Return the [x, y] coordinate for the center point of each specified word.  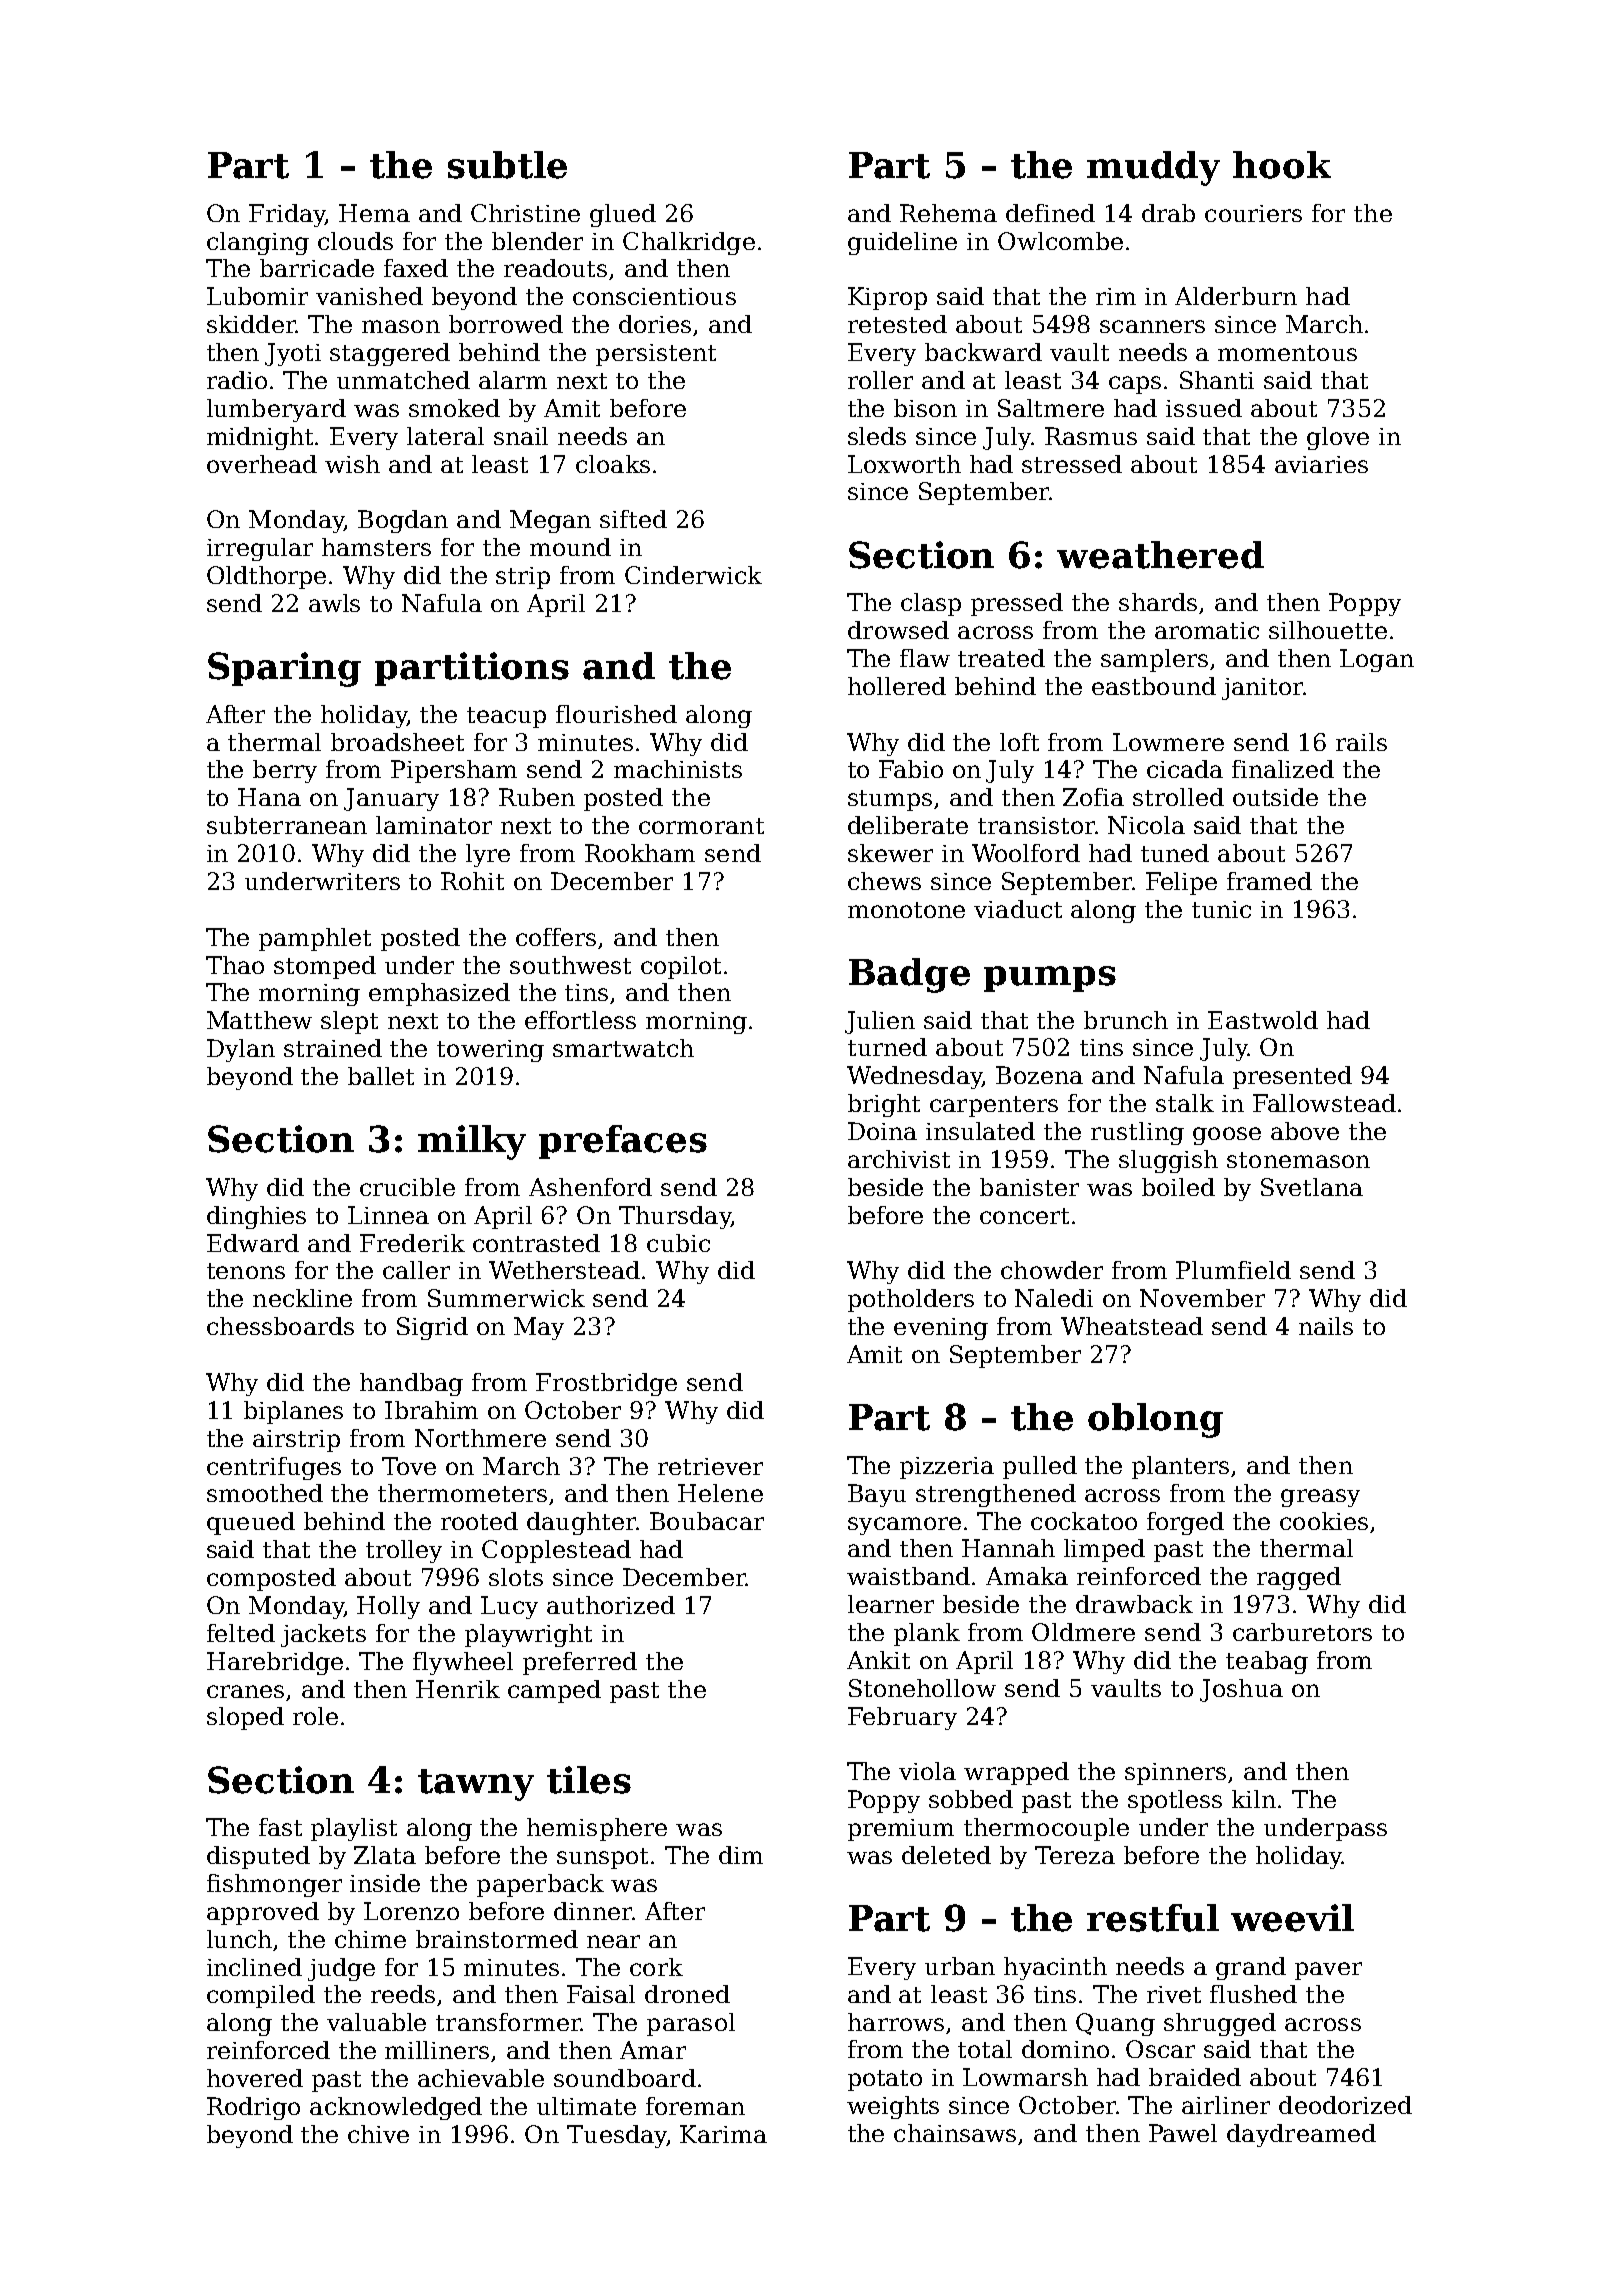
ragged [1299, 1578]
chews [884, 881]
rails [1361, 742]
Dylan [241, 1050]
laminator [434, 825]
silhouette [1328, 630]
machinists [678, 769]
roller [880, 380]
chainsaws [955, 2133]
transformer [508, 2022]
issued [1204, 408]
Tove [409, 1466]
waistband [908, 1576]
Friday [287, 215]
